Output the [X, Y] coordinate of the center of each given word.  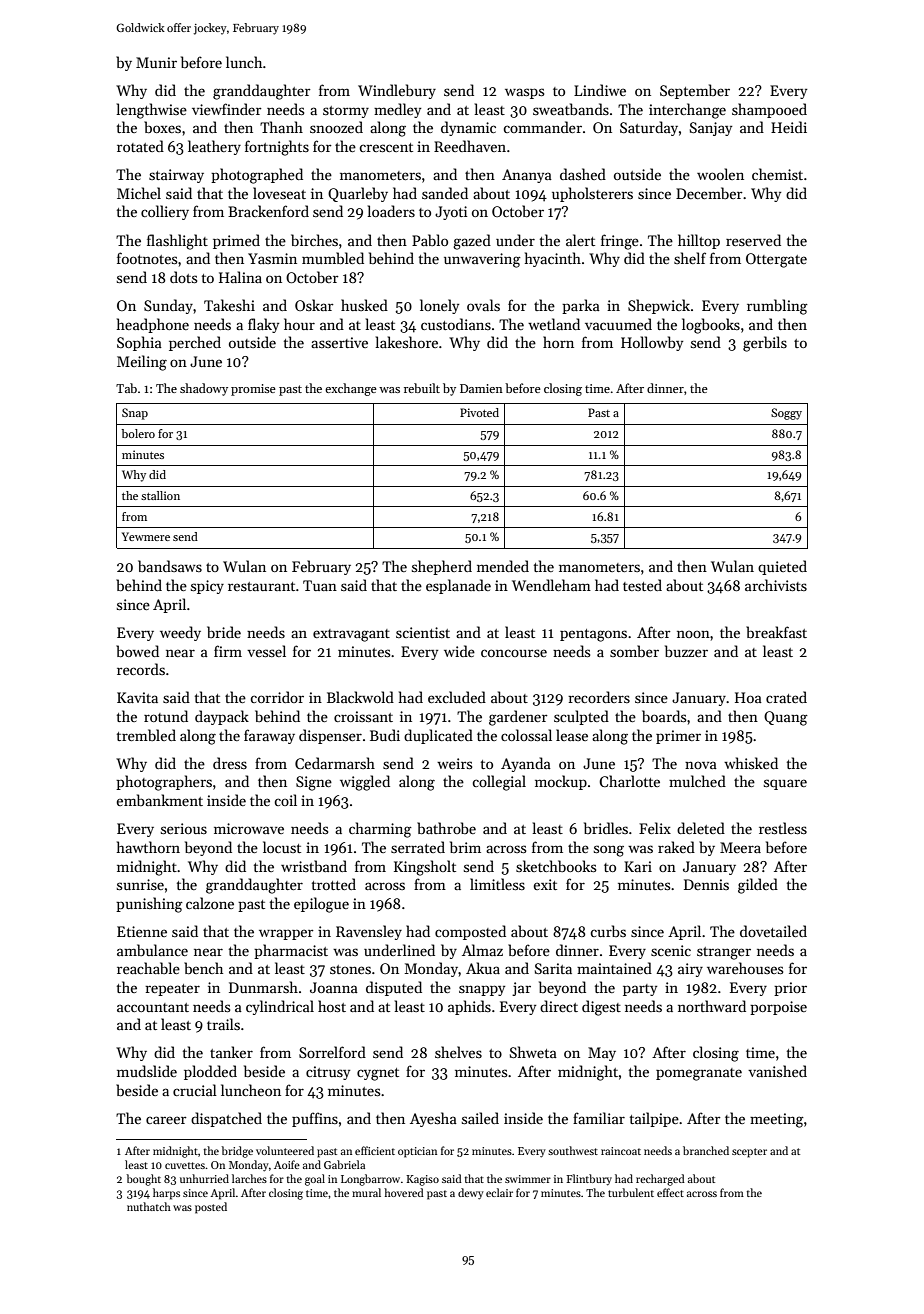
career [166, 1120]
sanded [445, 193]
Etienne [142, 931]
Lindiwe [600, 90]
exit [545, 884]
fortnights [277, 148]
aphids [469, 1007]
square [785, 784]
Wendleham [551, 585]
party [640, 990]
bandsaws [170, 566]
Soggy [786, 414]
